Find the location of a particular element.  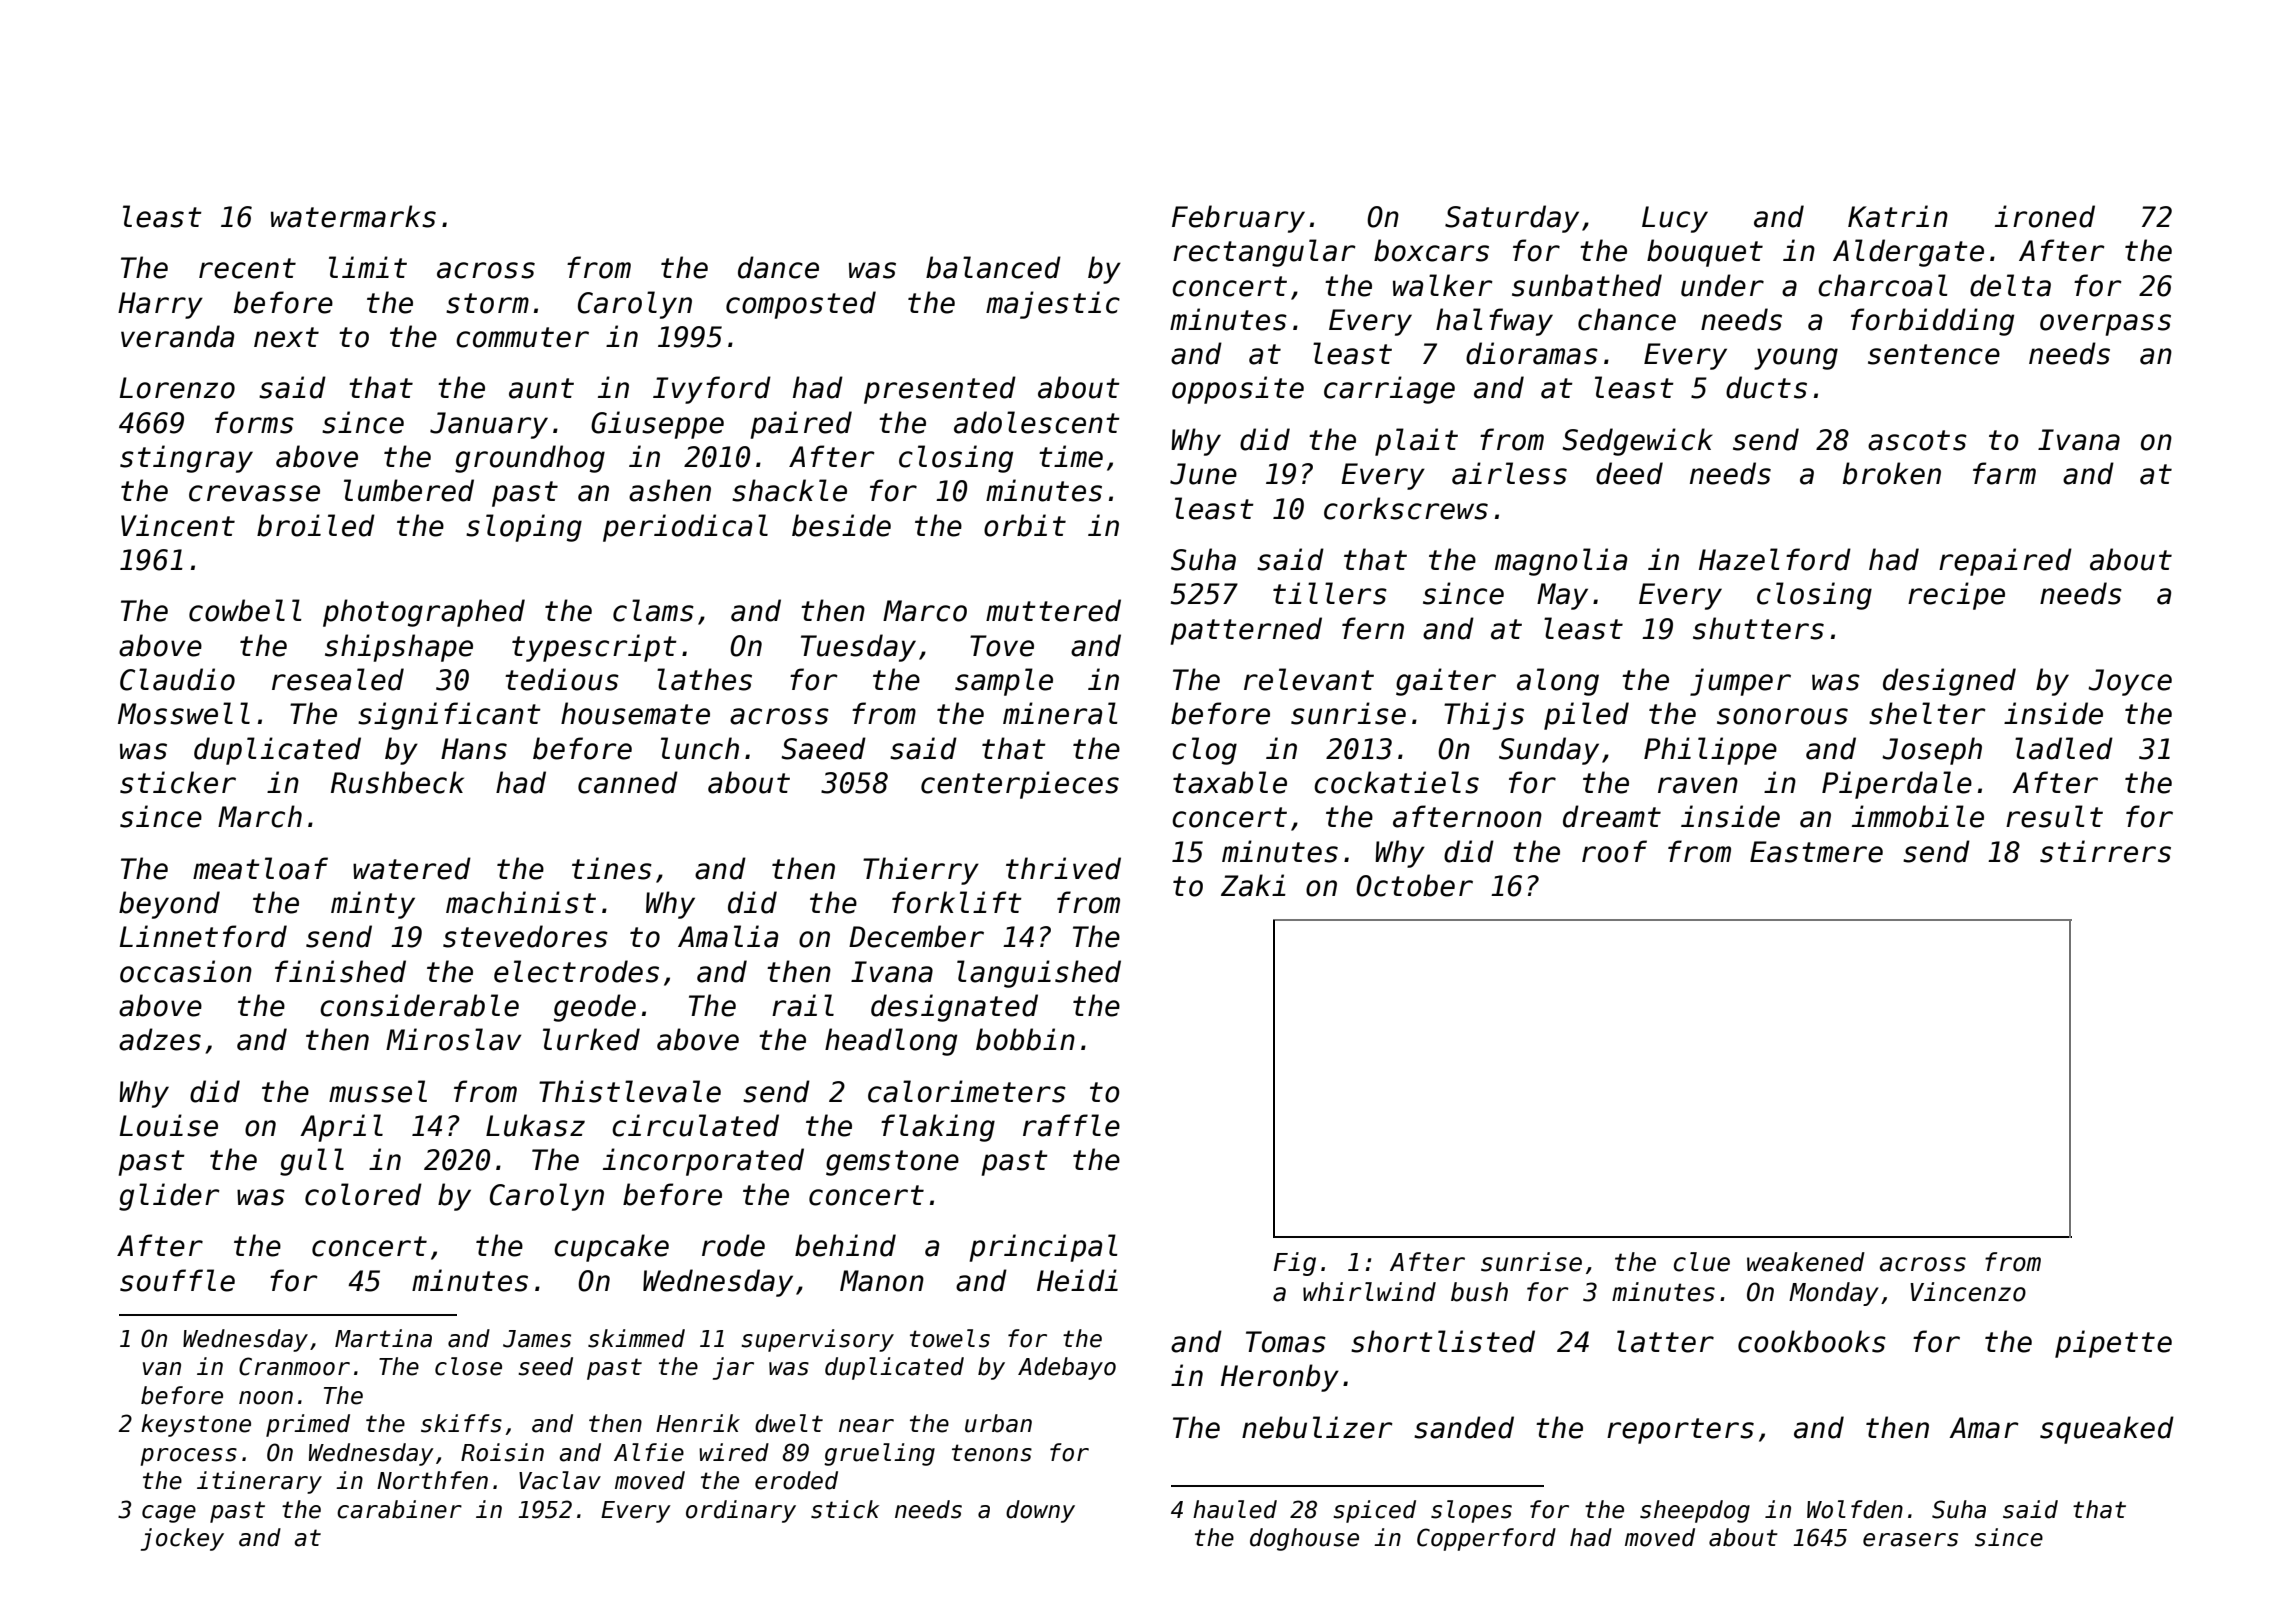

principal is located at coordinates (1044, 1248).
